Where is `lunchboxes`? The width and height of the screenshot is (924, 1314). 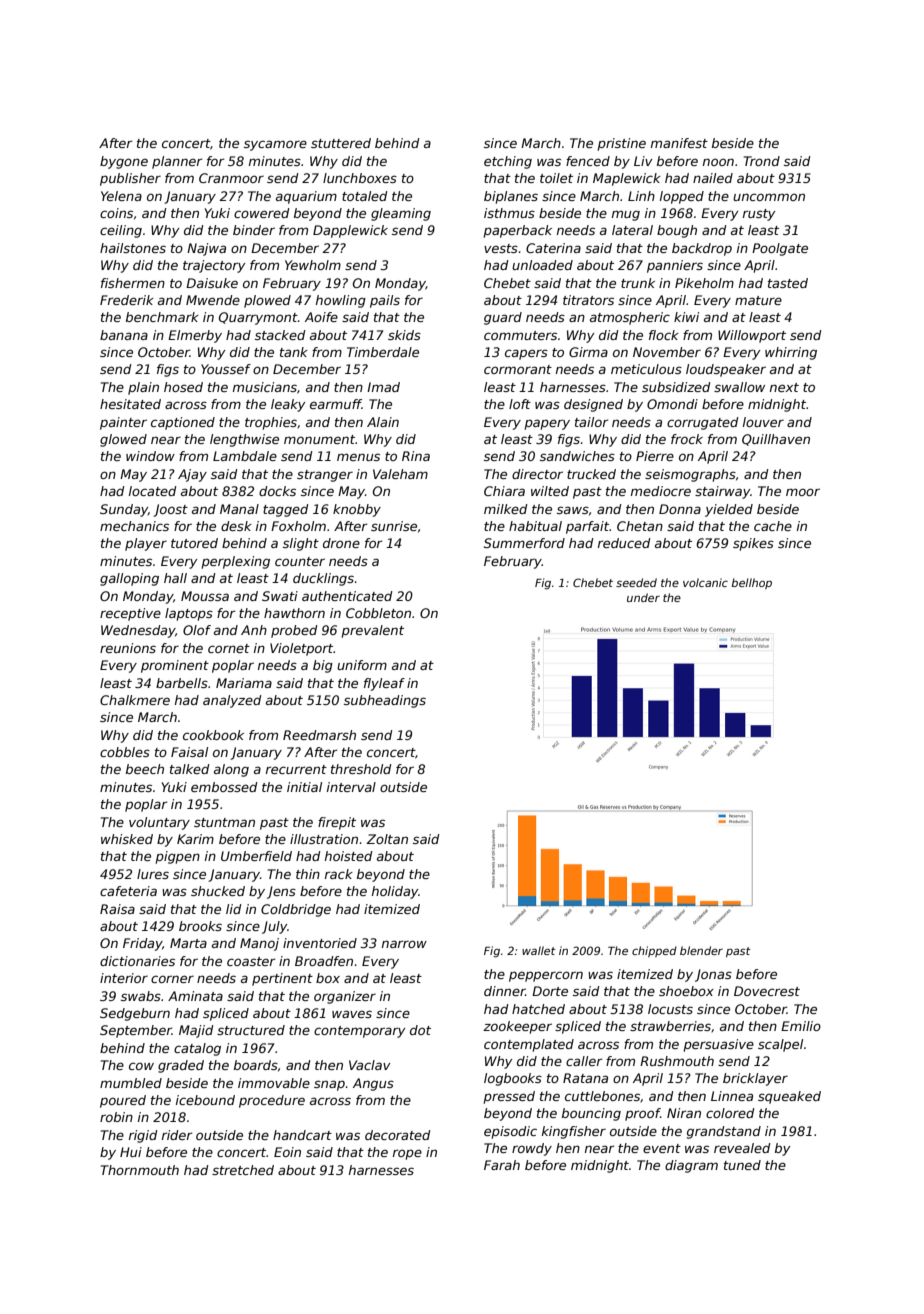 lunchboxes is located at coordinates (360, 178).
